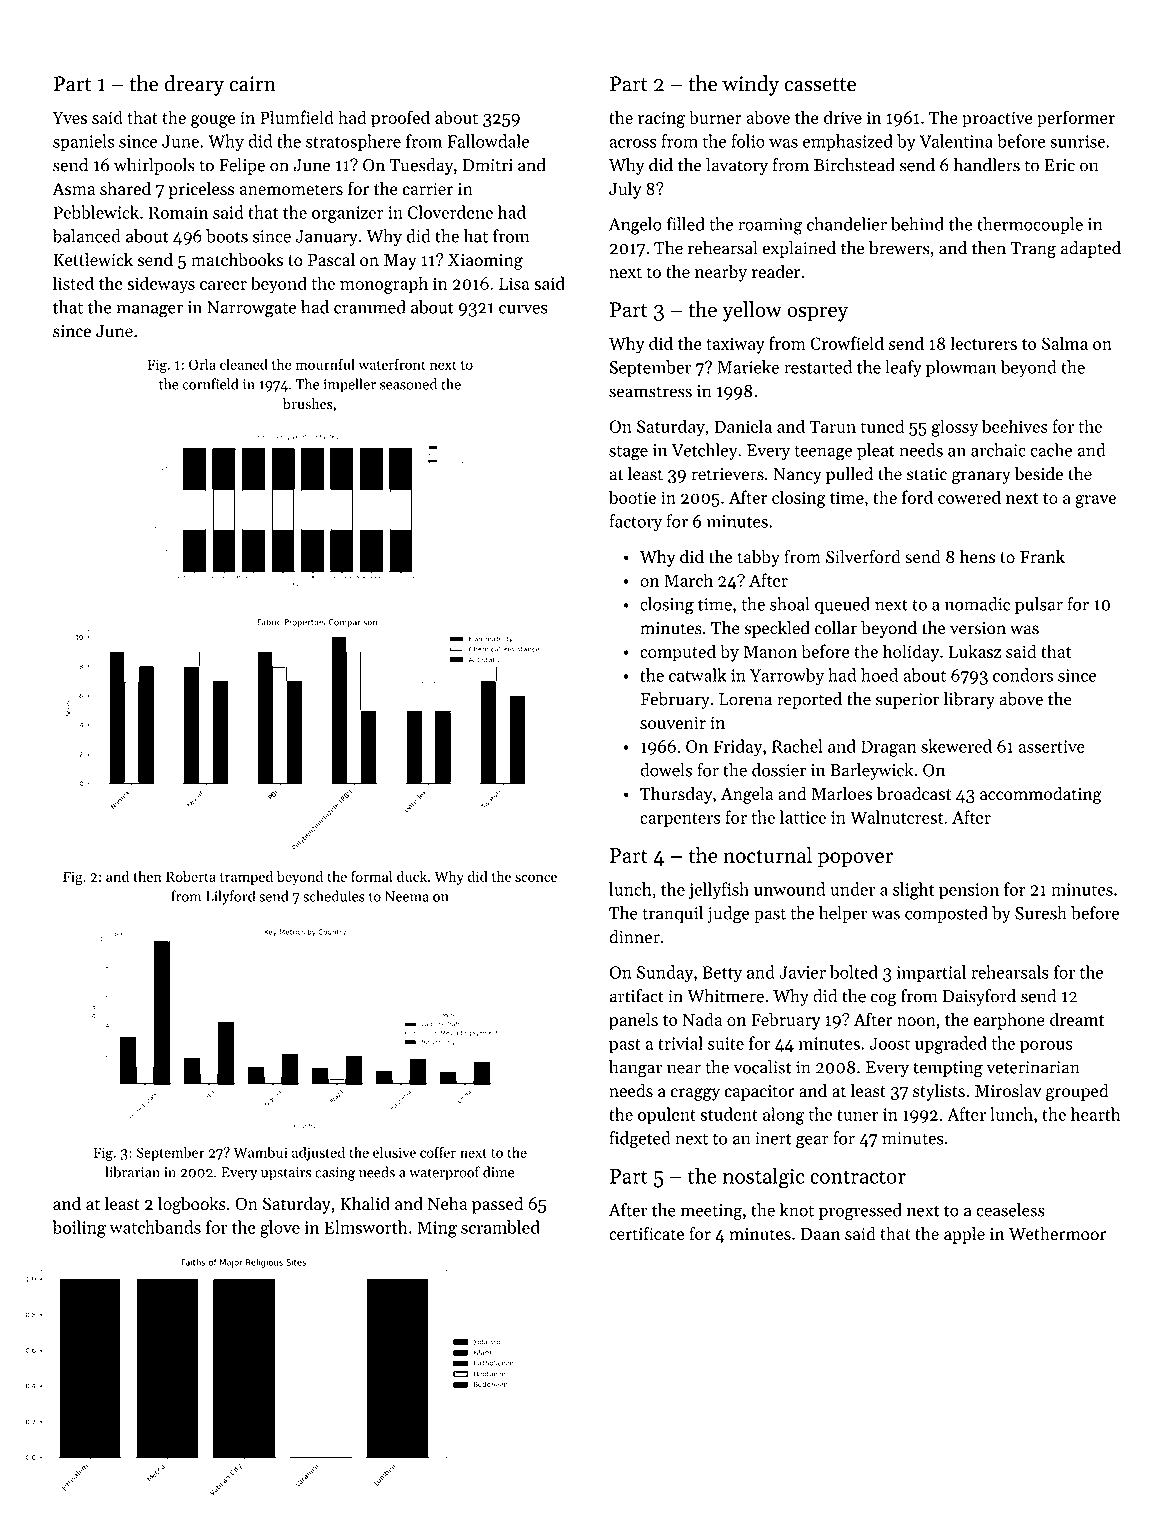  What do you see at coordinates (79, 1229) in the screenshot?
I see `boiling` at bounding box center [79, 1229].
